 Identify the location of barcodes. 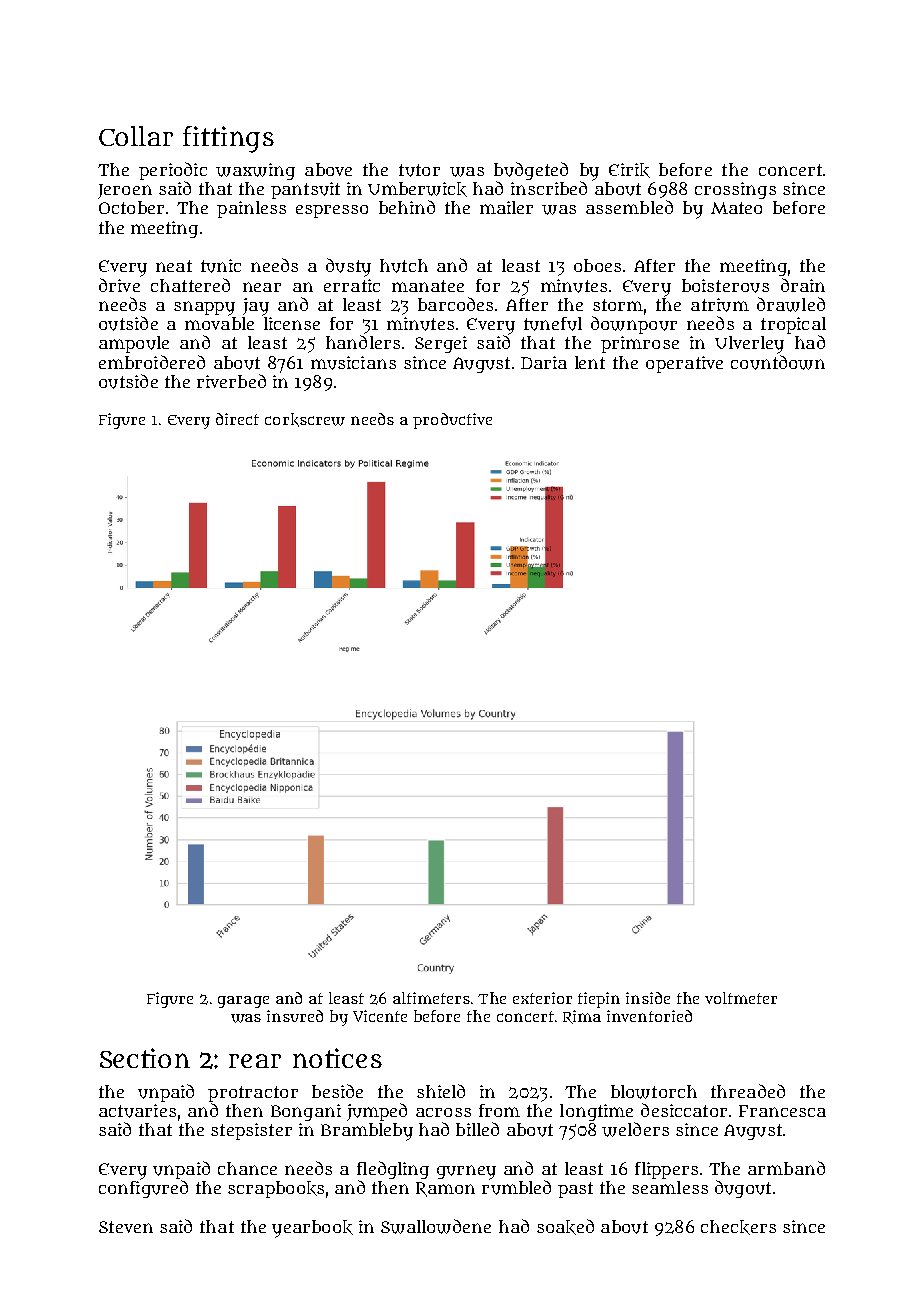
(455, 304).
